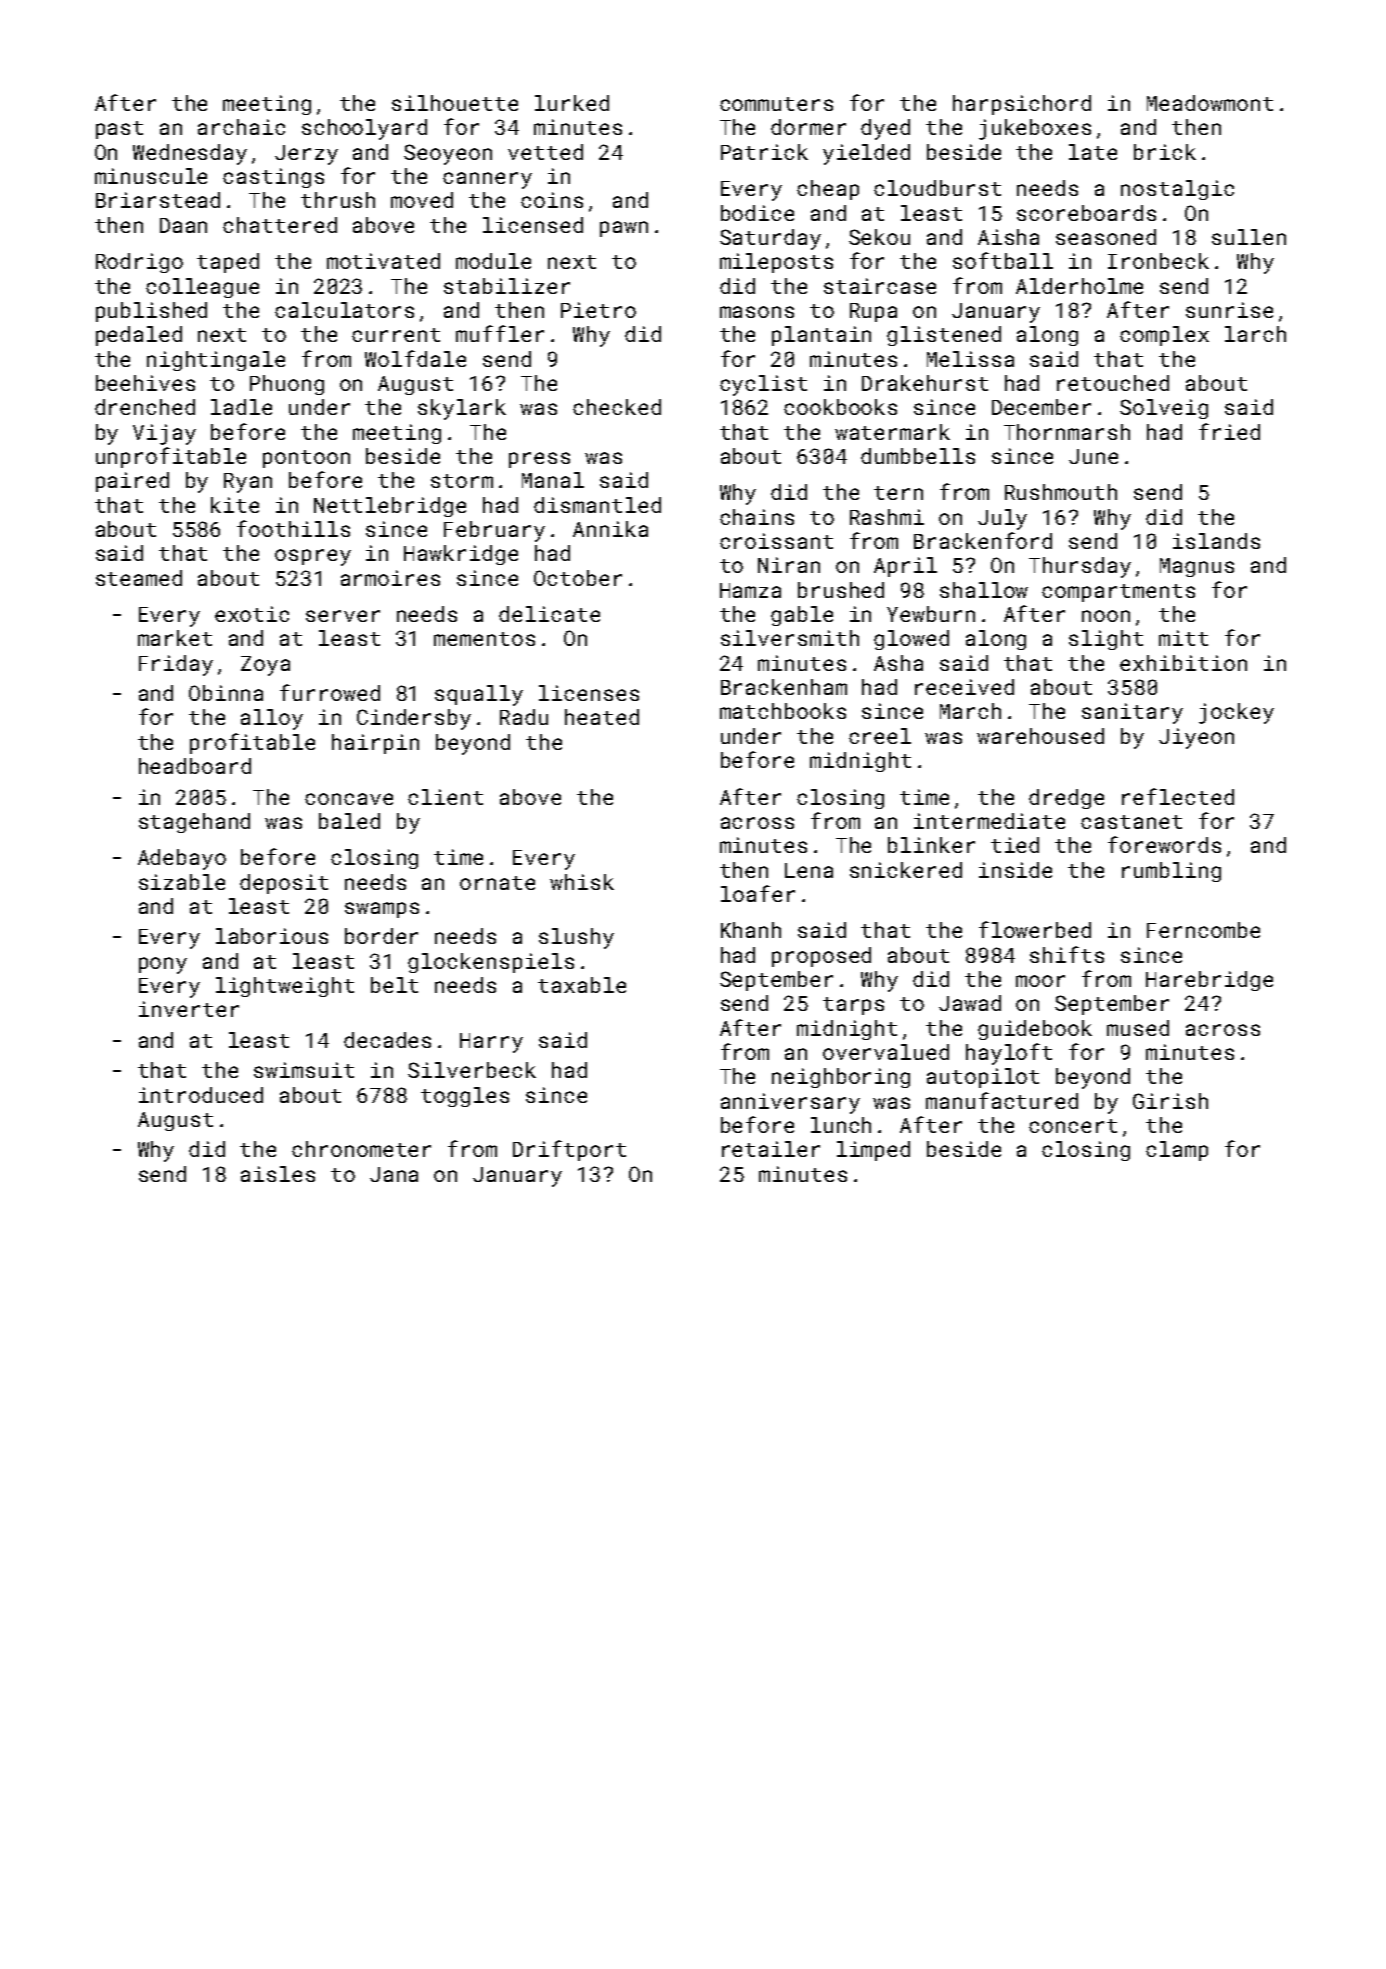 The height and width of the page is (1969, 1386). What do you see at coordinates (455, 103) in the page?
I see `silhouette` at bounding box center [455, 103].
